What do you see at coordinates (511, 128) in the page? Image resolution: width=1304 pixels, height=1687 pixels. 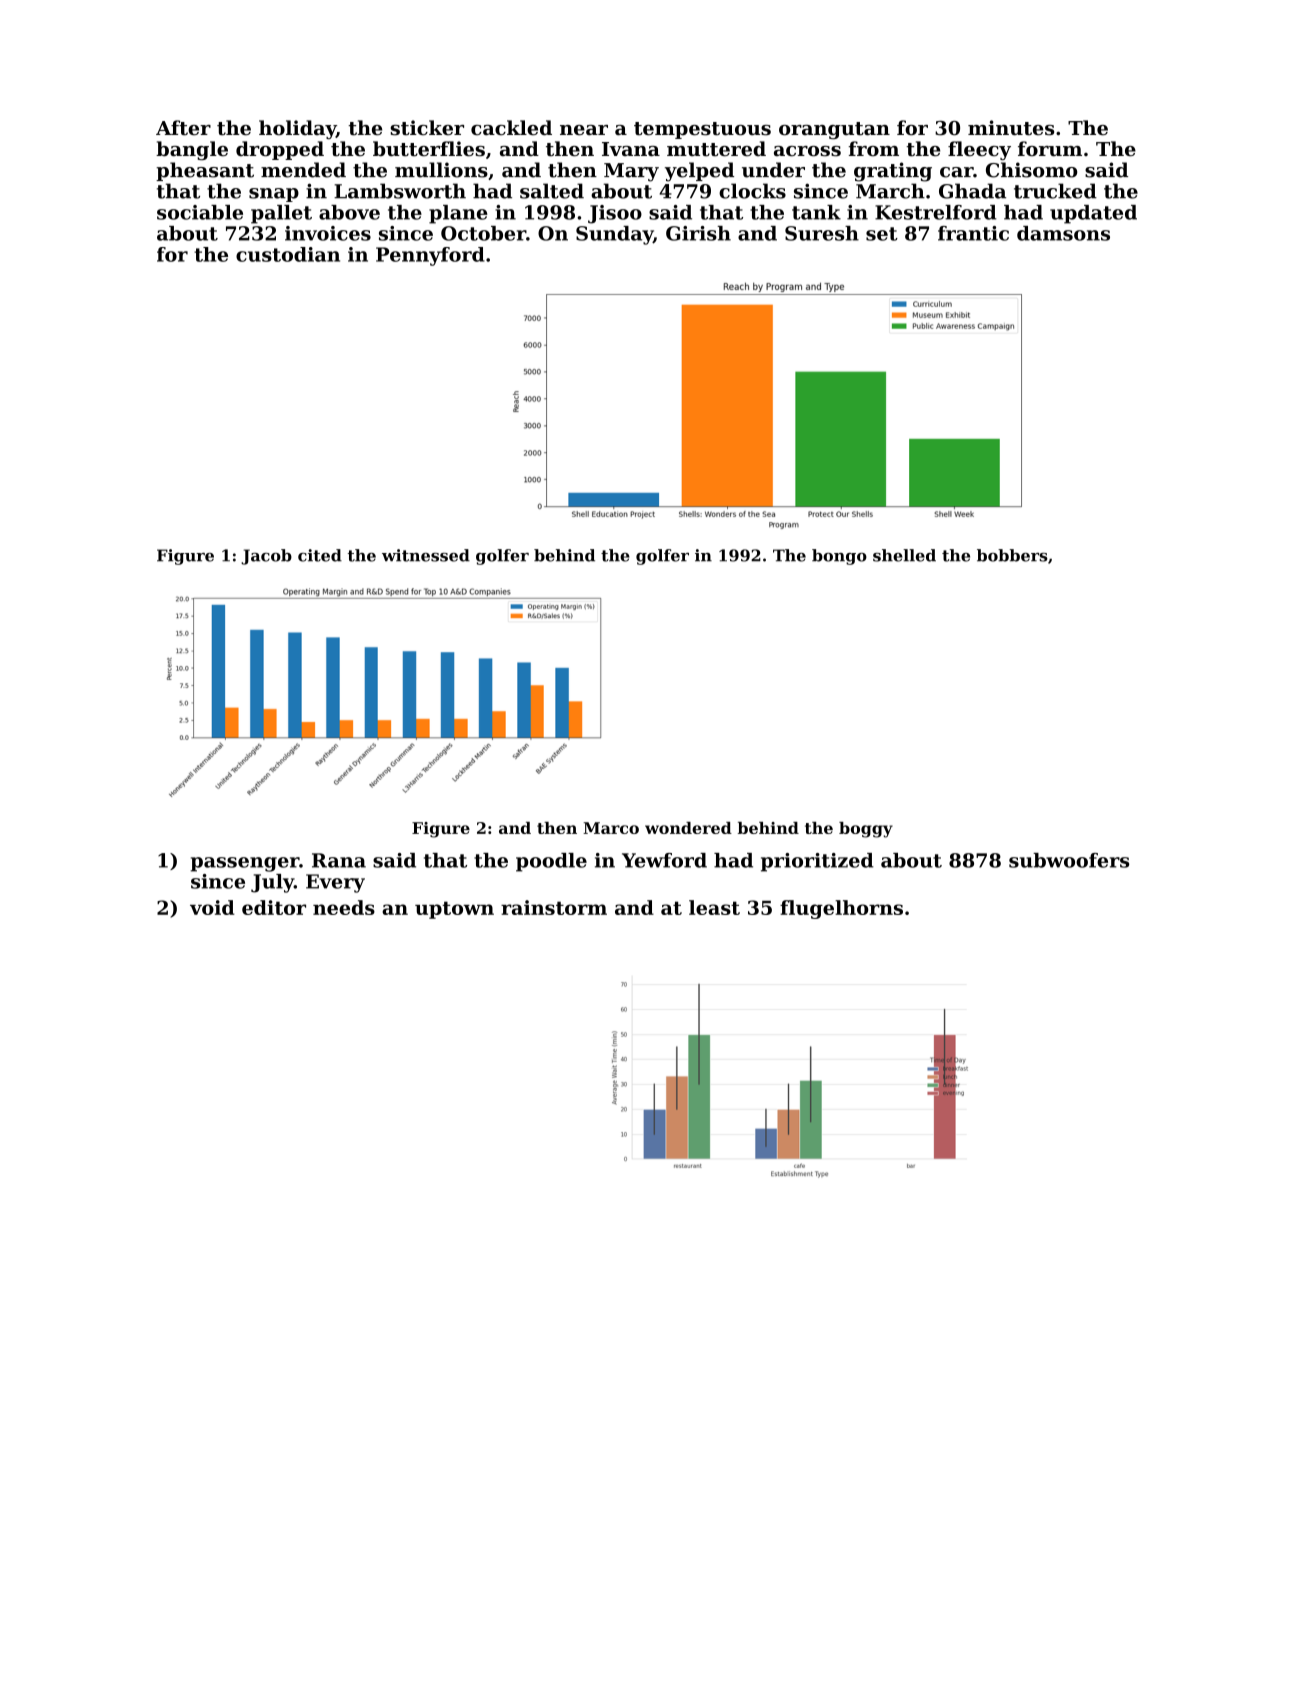 I see `cackled` at bounding box center [511, 128].
